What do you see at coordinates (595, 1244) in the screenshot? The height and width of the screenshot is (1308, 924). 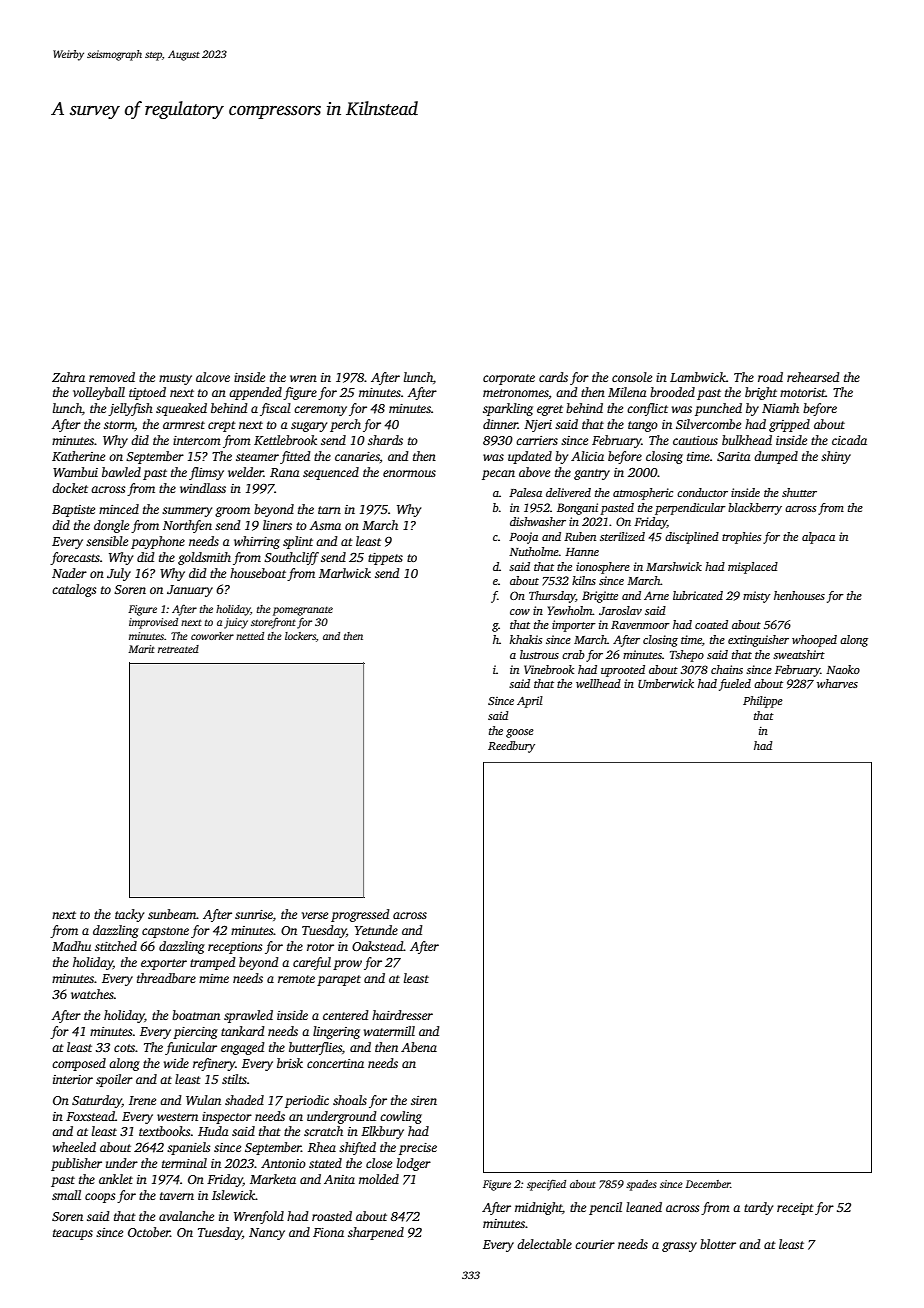 I see `courier` at bounding box center [595, 1244].
